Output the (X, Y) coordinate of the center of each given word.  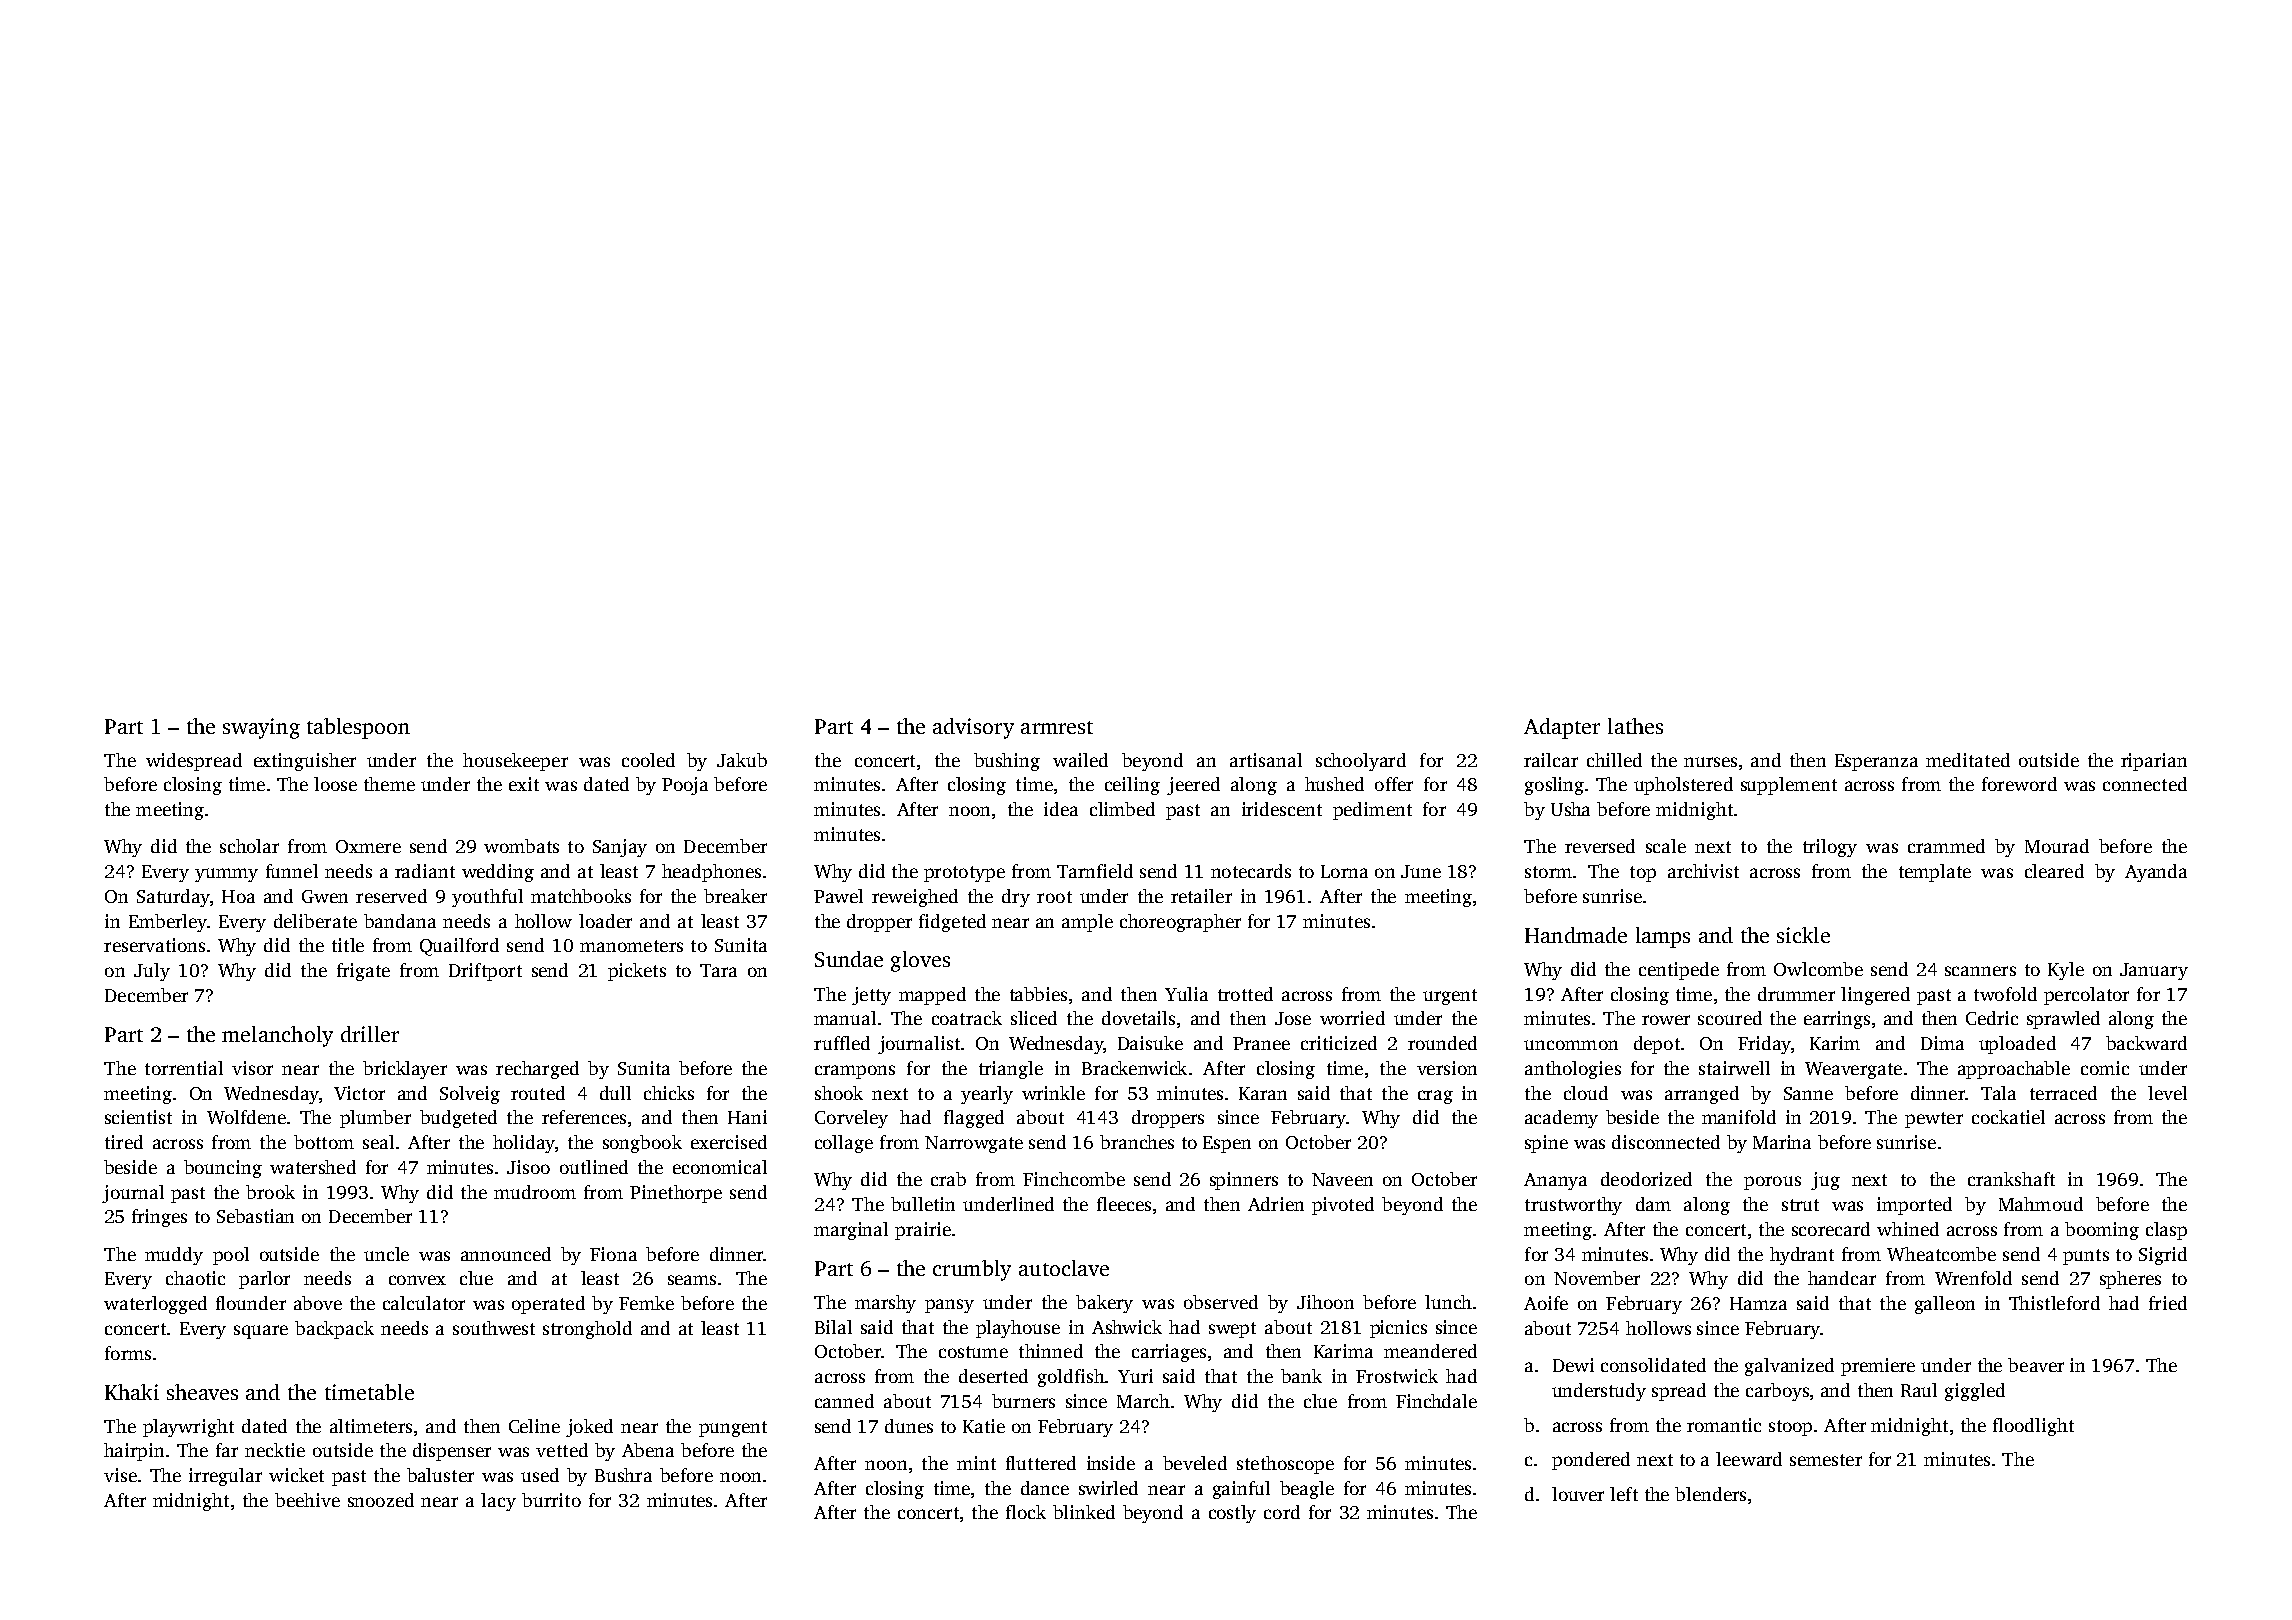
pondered (1591, 1461)
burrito (551, 1500)
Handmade (1576, 935)
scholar (249, 846)
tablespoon (358, 728)
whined (1908, 1229)
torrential (184, 1068)
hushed (1334, 784)
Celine (534, 1426)
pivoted (1343, 1206)
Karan (1263, 1093)
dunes (909, 1426)
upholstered (1683, 786)
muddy (174, 1256)
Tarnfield (1095, 871)
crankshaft (2011, 1179)
